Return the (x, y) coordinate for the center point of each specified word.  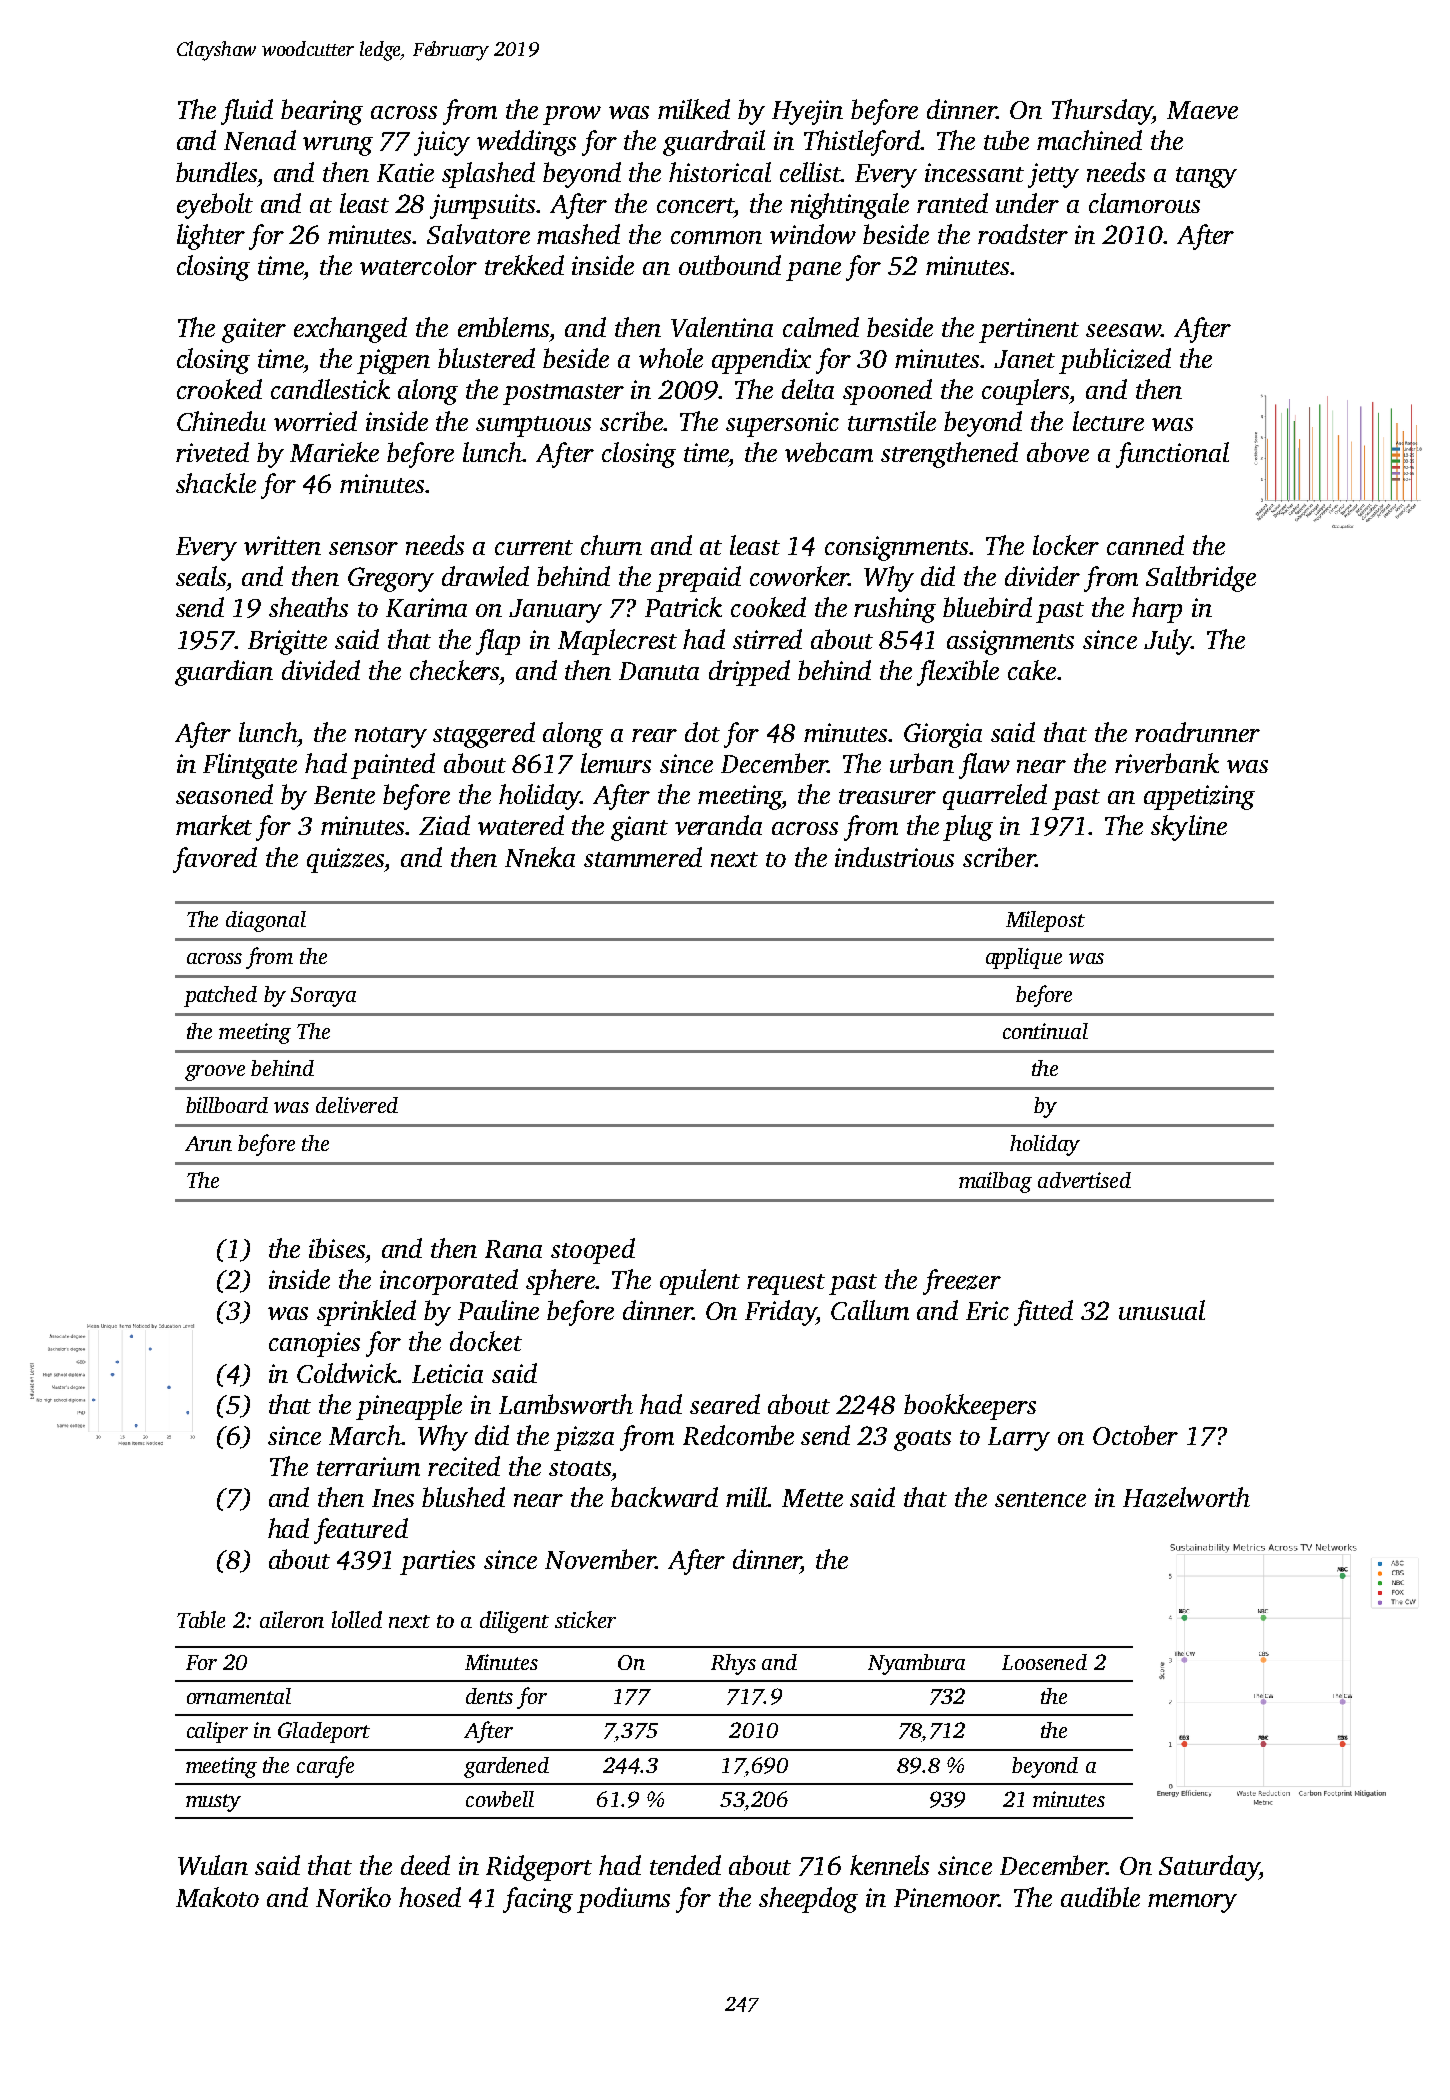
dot (702, 732)
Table (201, 1619)
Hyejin (807, 112)
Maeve (1202, 110)
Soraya (323, 997)
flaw (984, 766)
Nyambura (916, 1664)
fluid (247, 112)
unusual (1162, 1310)
